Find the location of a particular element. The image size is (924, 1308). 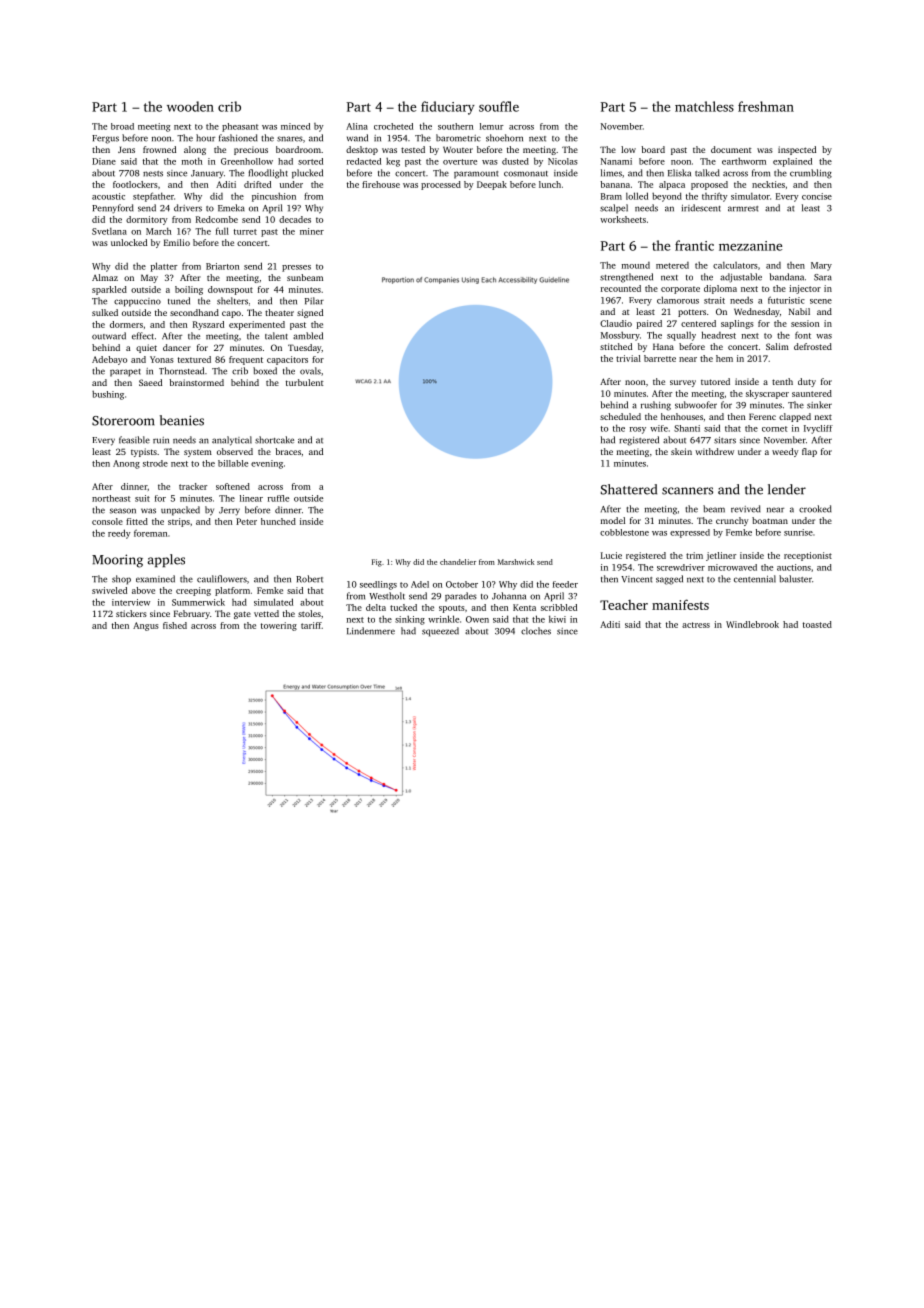

towering is located at coordinates (279, 626).
